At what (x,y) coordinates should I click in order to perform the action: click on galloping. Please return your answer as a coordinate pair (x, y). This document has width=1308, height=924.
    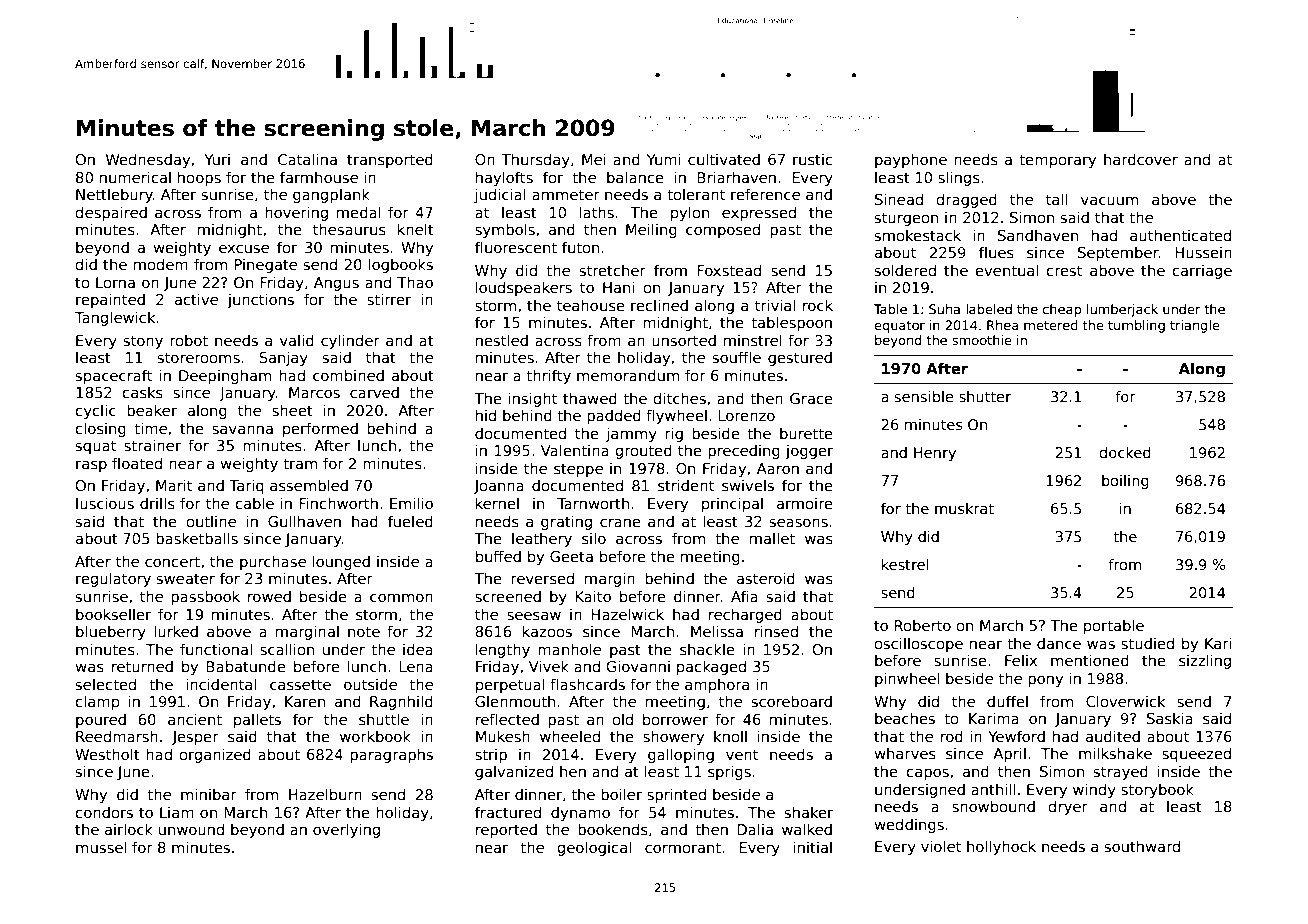
    Looking at the image, I should click on (681, 755).
